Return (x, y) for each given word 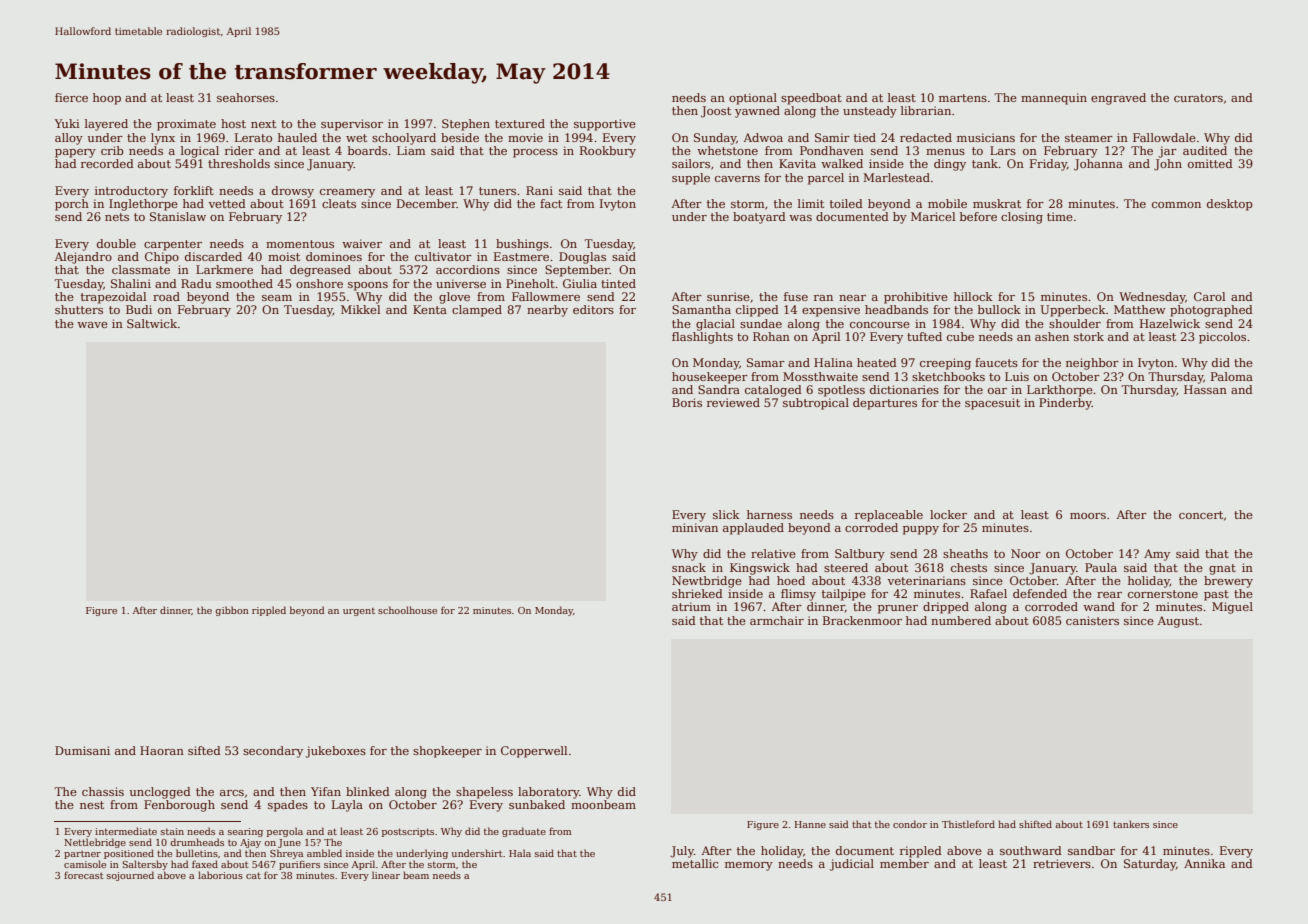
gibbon (232, 611)
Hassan (1205, 389)
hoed (791, 580)
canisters (1092, 620)
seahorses (246, 97)
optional (753, 99)
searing (245, 832)
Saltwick (152, 323)
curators (1198, 98)
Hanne (810, 824)
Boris (687, 402)
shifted (1035, 824)
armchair (777, 620)
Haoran (162, 750)
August (1178, 622)
